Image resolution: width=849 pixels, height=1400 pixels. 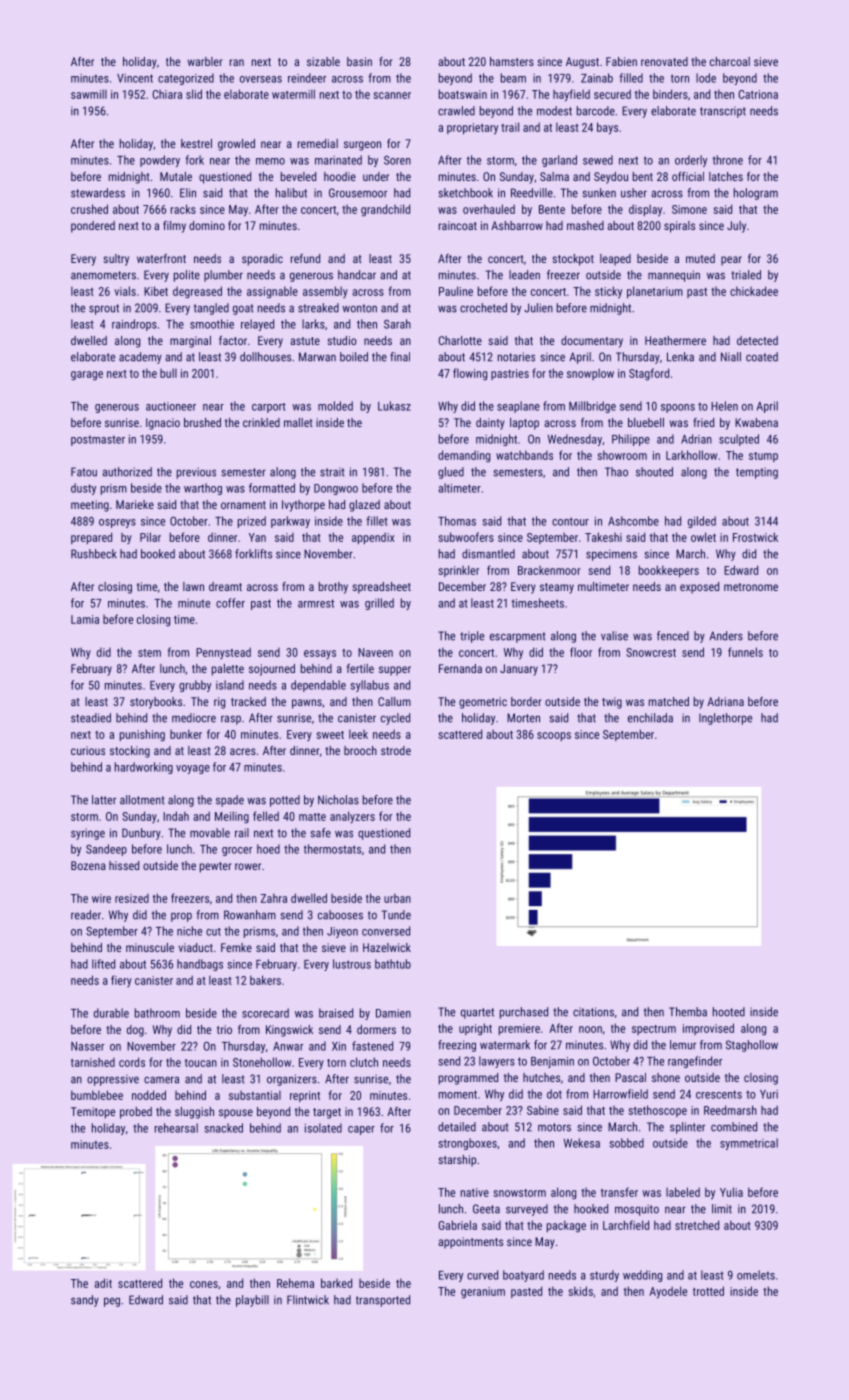 I want to click on hamsters, so click(x=512, y=61).
